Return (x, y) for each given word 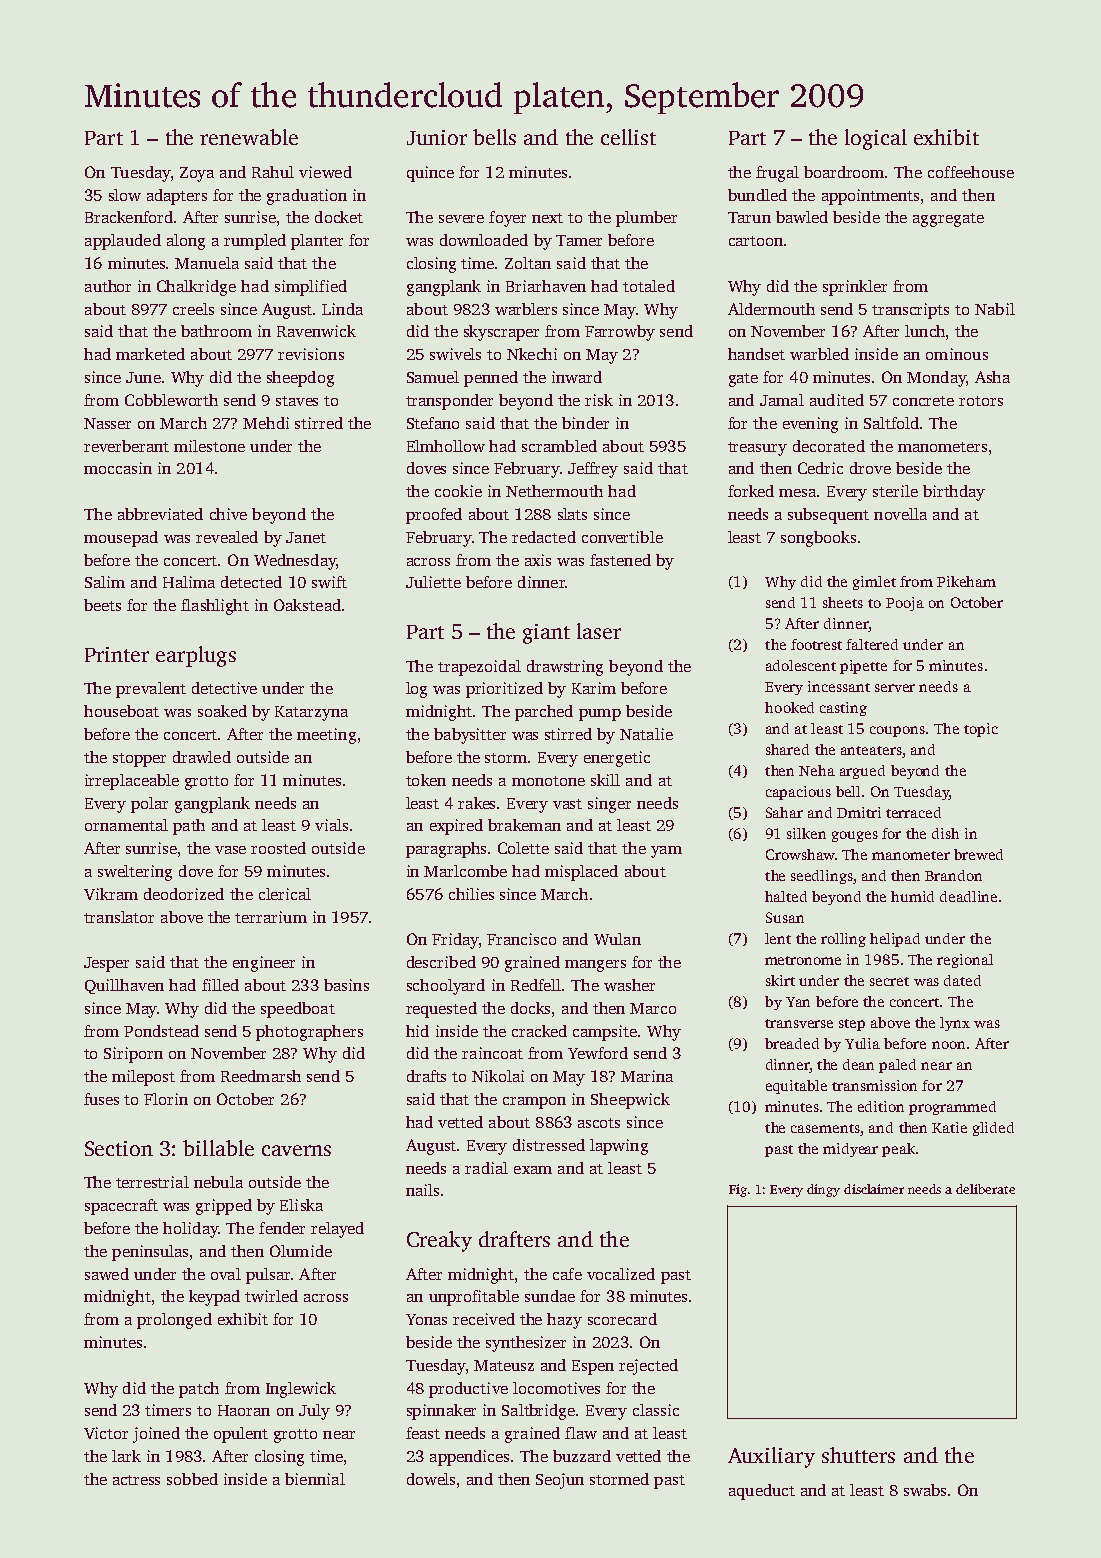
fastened (620, 560)
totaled (649, 286)
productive (468, 1390)
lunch (925, 331)
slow (125, 195)
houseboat (121, 711)
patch (199, 1390)
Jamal (782, 400)
